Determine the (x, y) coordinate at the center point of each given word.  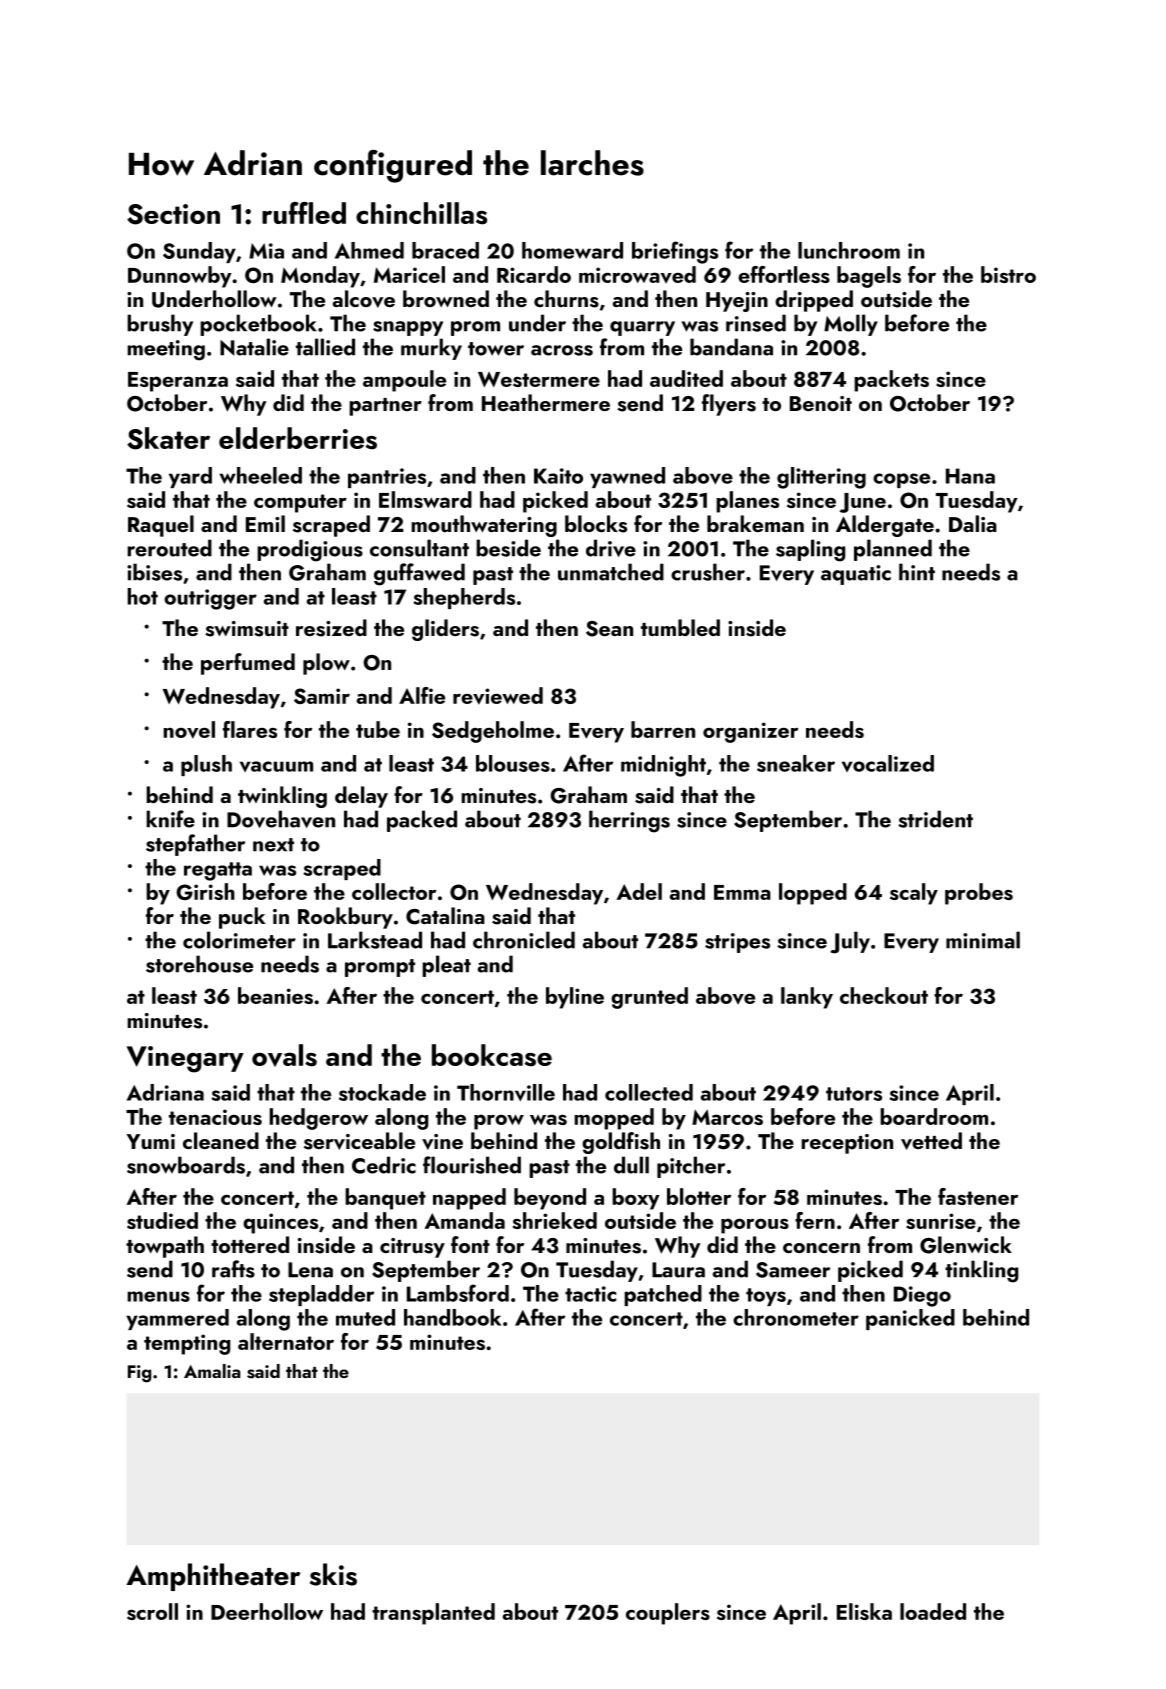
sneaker (796, 763)
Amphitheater (213, 1577)
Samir (322, 696)
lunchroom (849, 250)
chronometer (796, 1317)
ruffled (304, 213)
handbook (452, 1317)
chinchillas (421, 213)
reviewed (498, 696)
